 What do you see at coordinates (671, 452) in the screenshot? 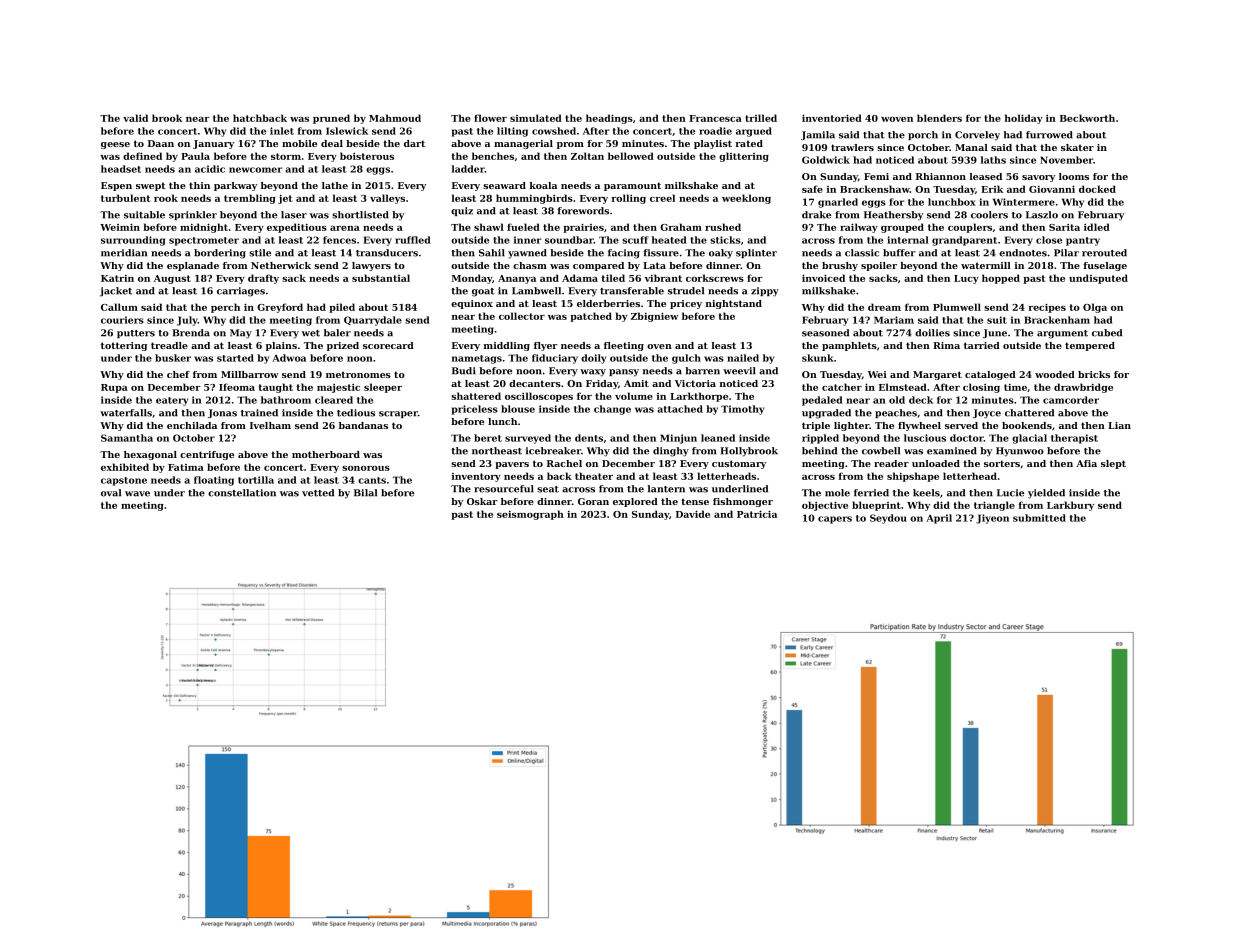
I see `dinghy` at bounding box center [671, 452].
